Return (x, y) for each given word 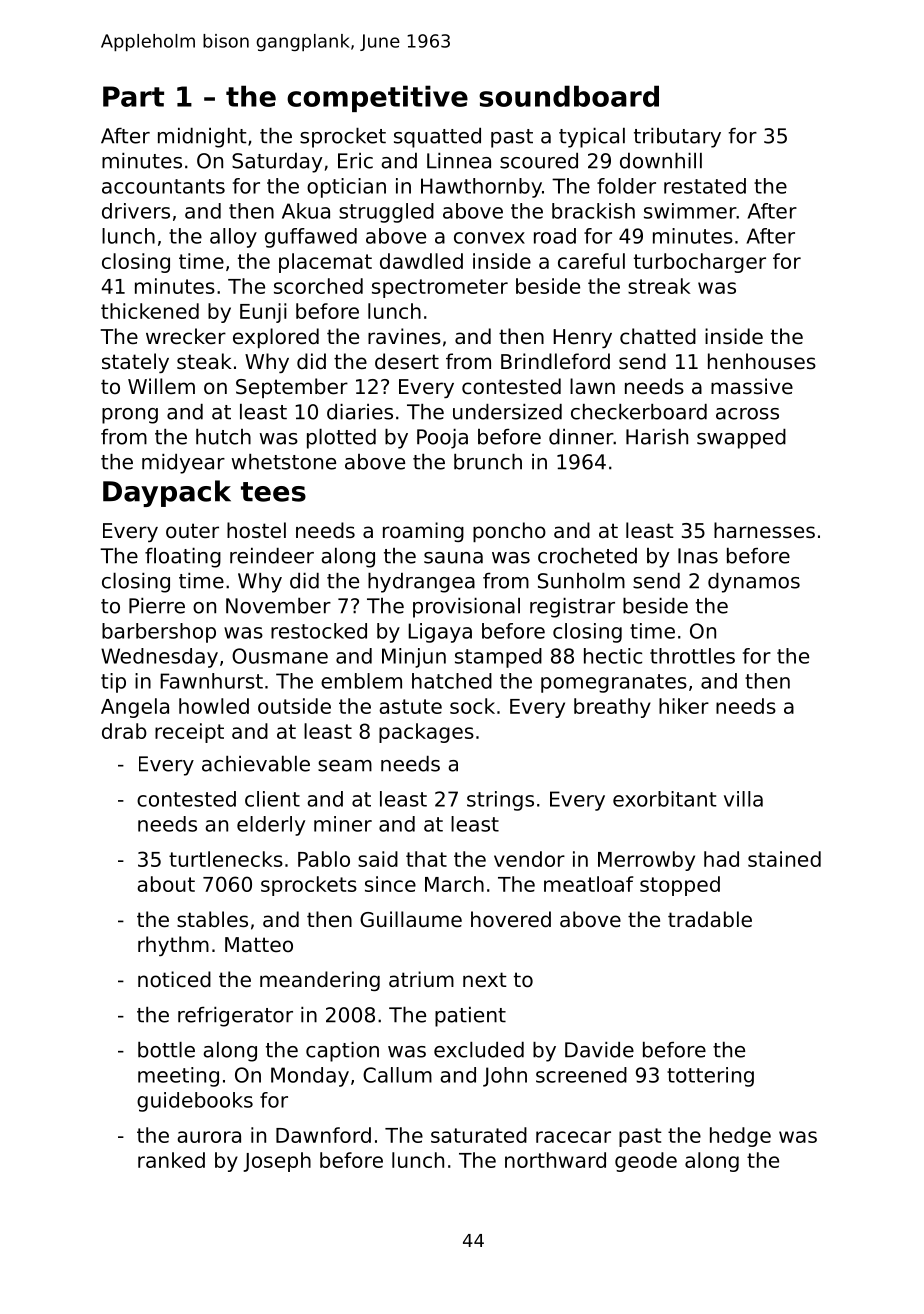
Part (133, 96)
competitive (377, 98)
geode (646, 1162)
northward (555, 1160)
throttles (692, 656)
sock (472, 706)
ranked (171, 1160)
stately (135, 363)
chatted (658, 336)
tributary (677, 138)
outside (294, 706)
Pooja (442, 439)
